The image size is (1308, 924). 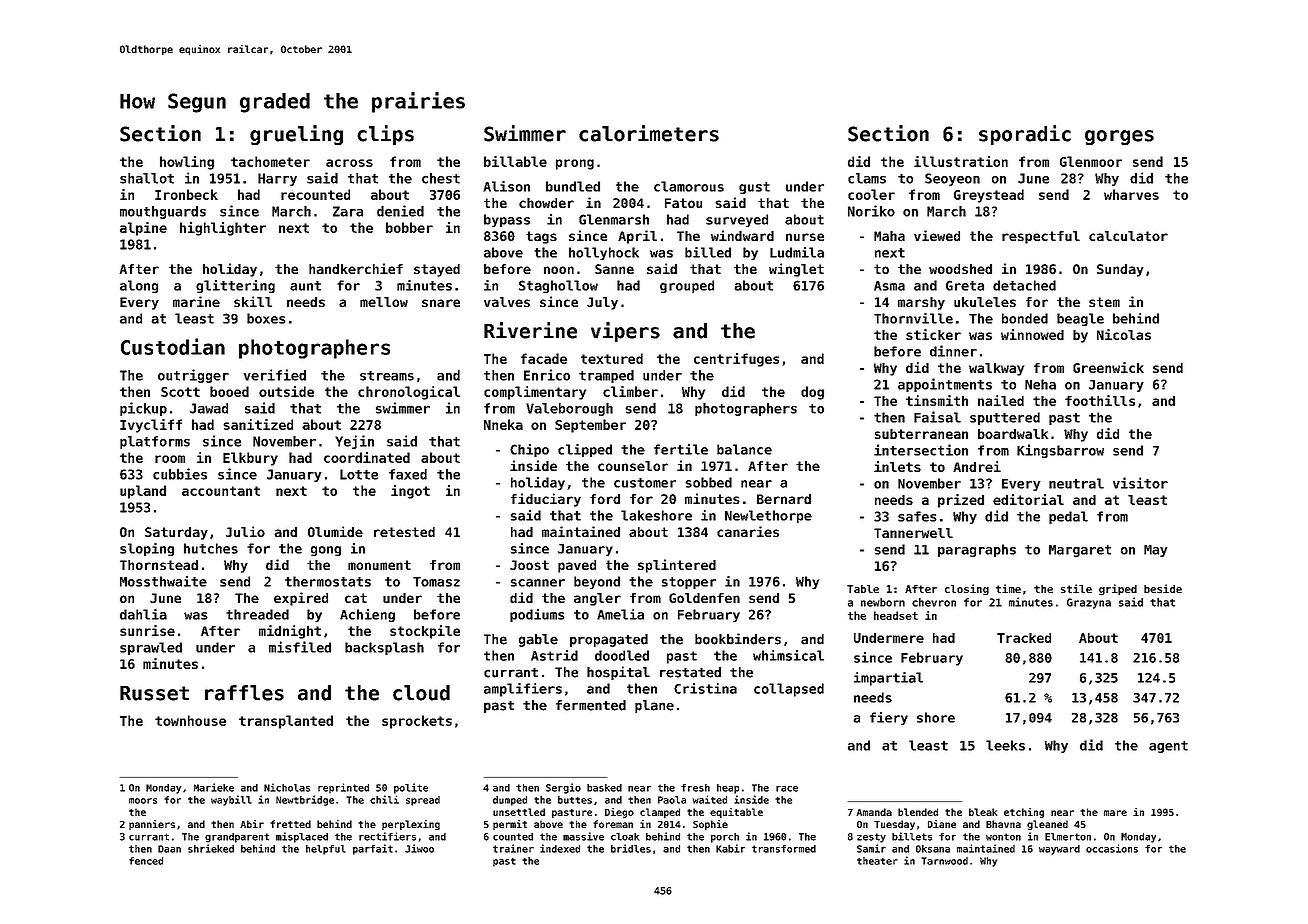 What do you see at coordinates (1128, 236) in the document?
I see `calculator` at bounding box center [1128, 236].
